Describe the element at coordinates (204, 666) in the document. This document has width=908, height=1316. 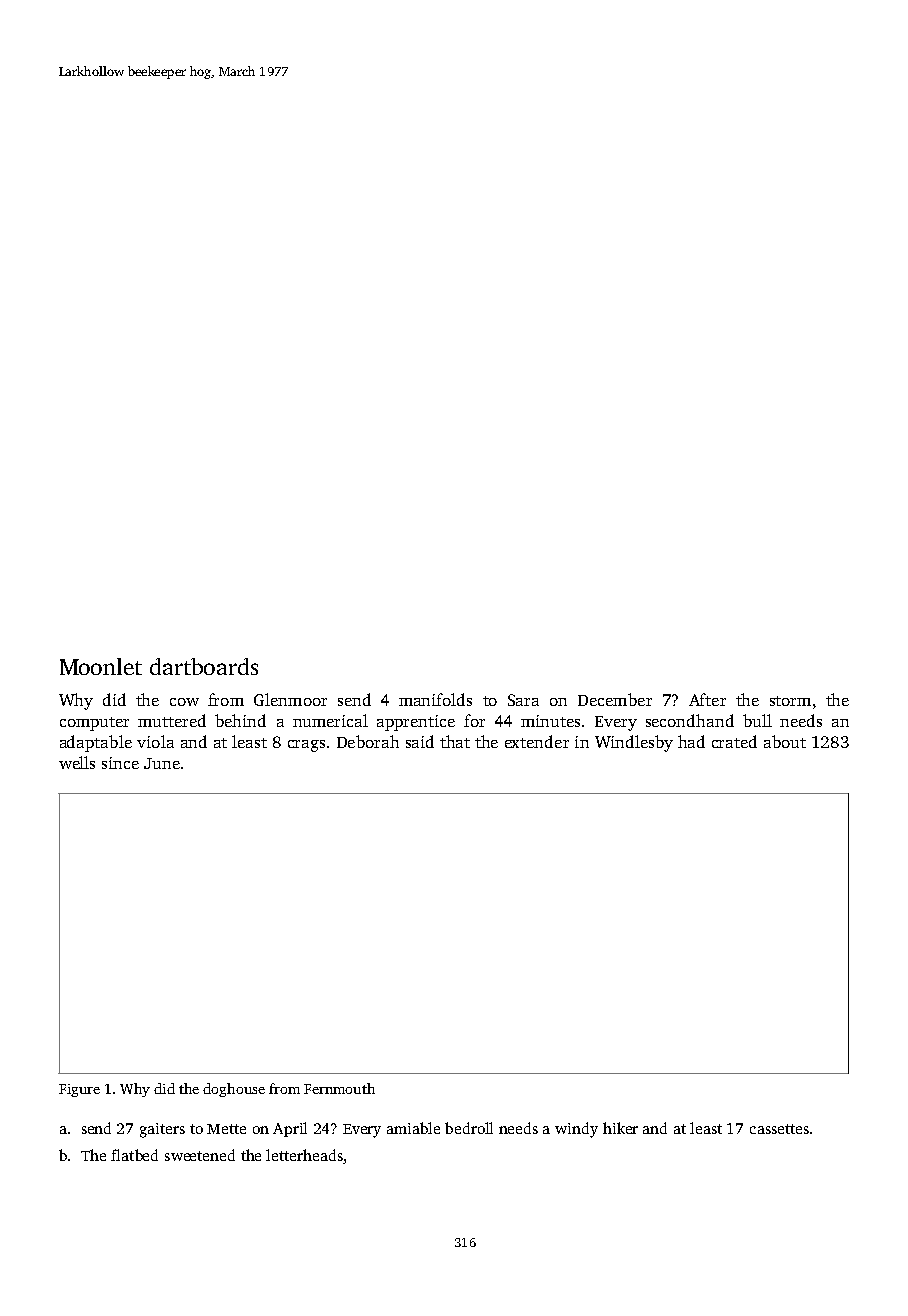
I see `dartboards` at that location.
